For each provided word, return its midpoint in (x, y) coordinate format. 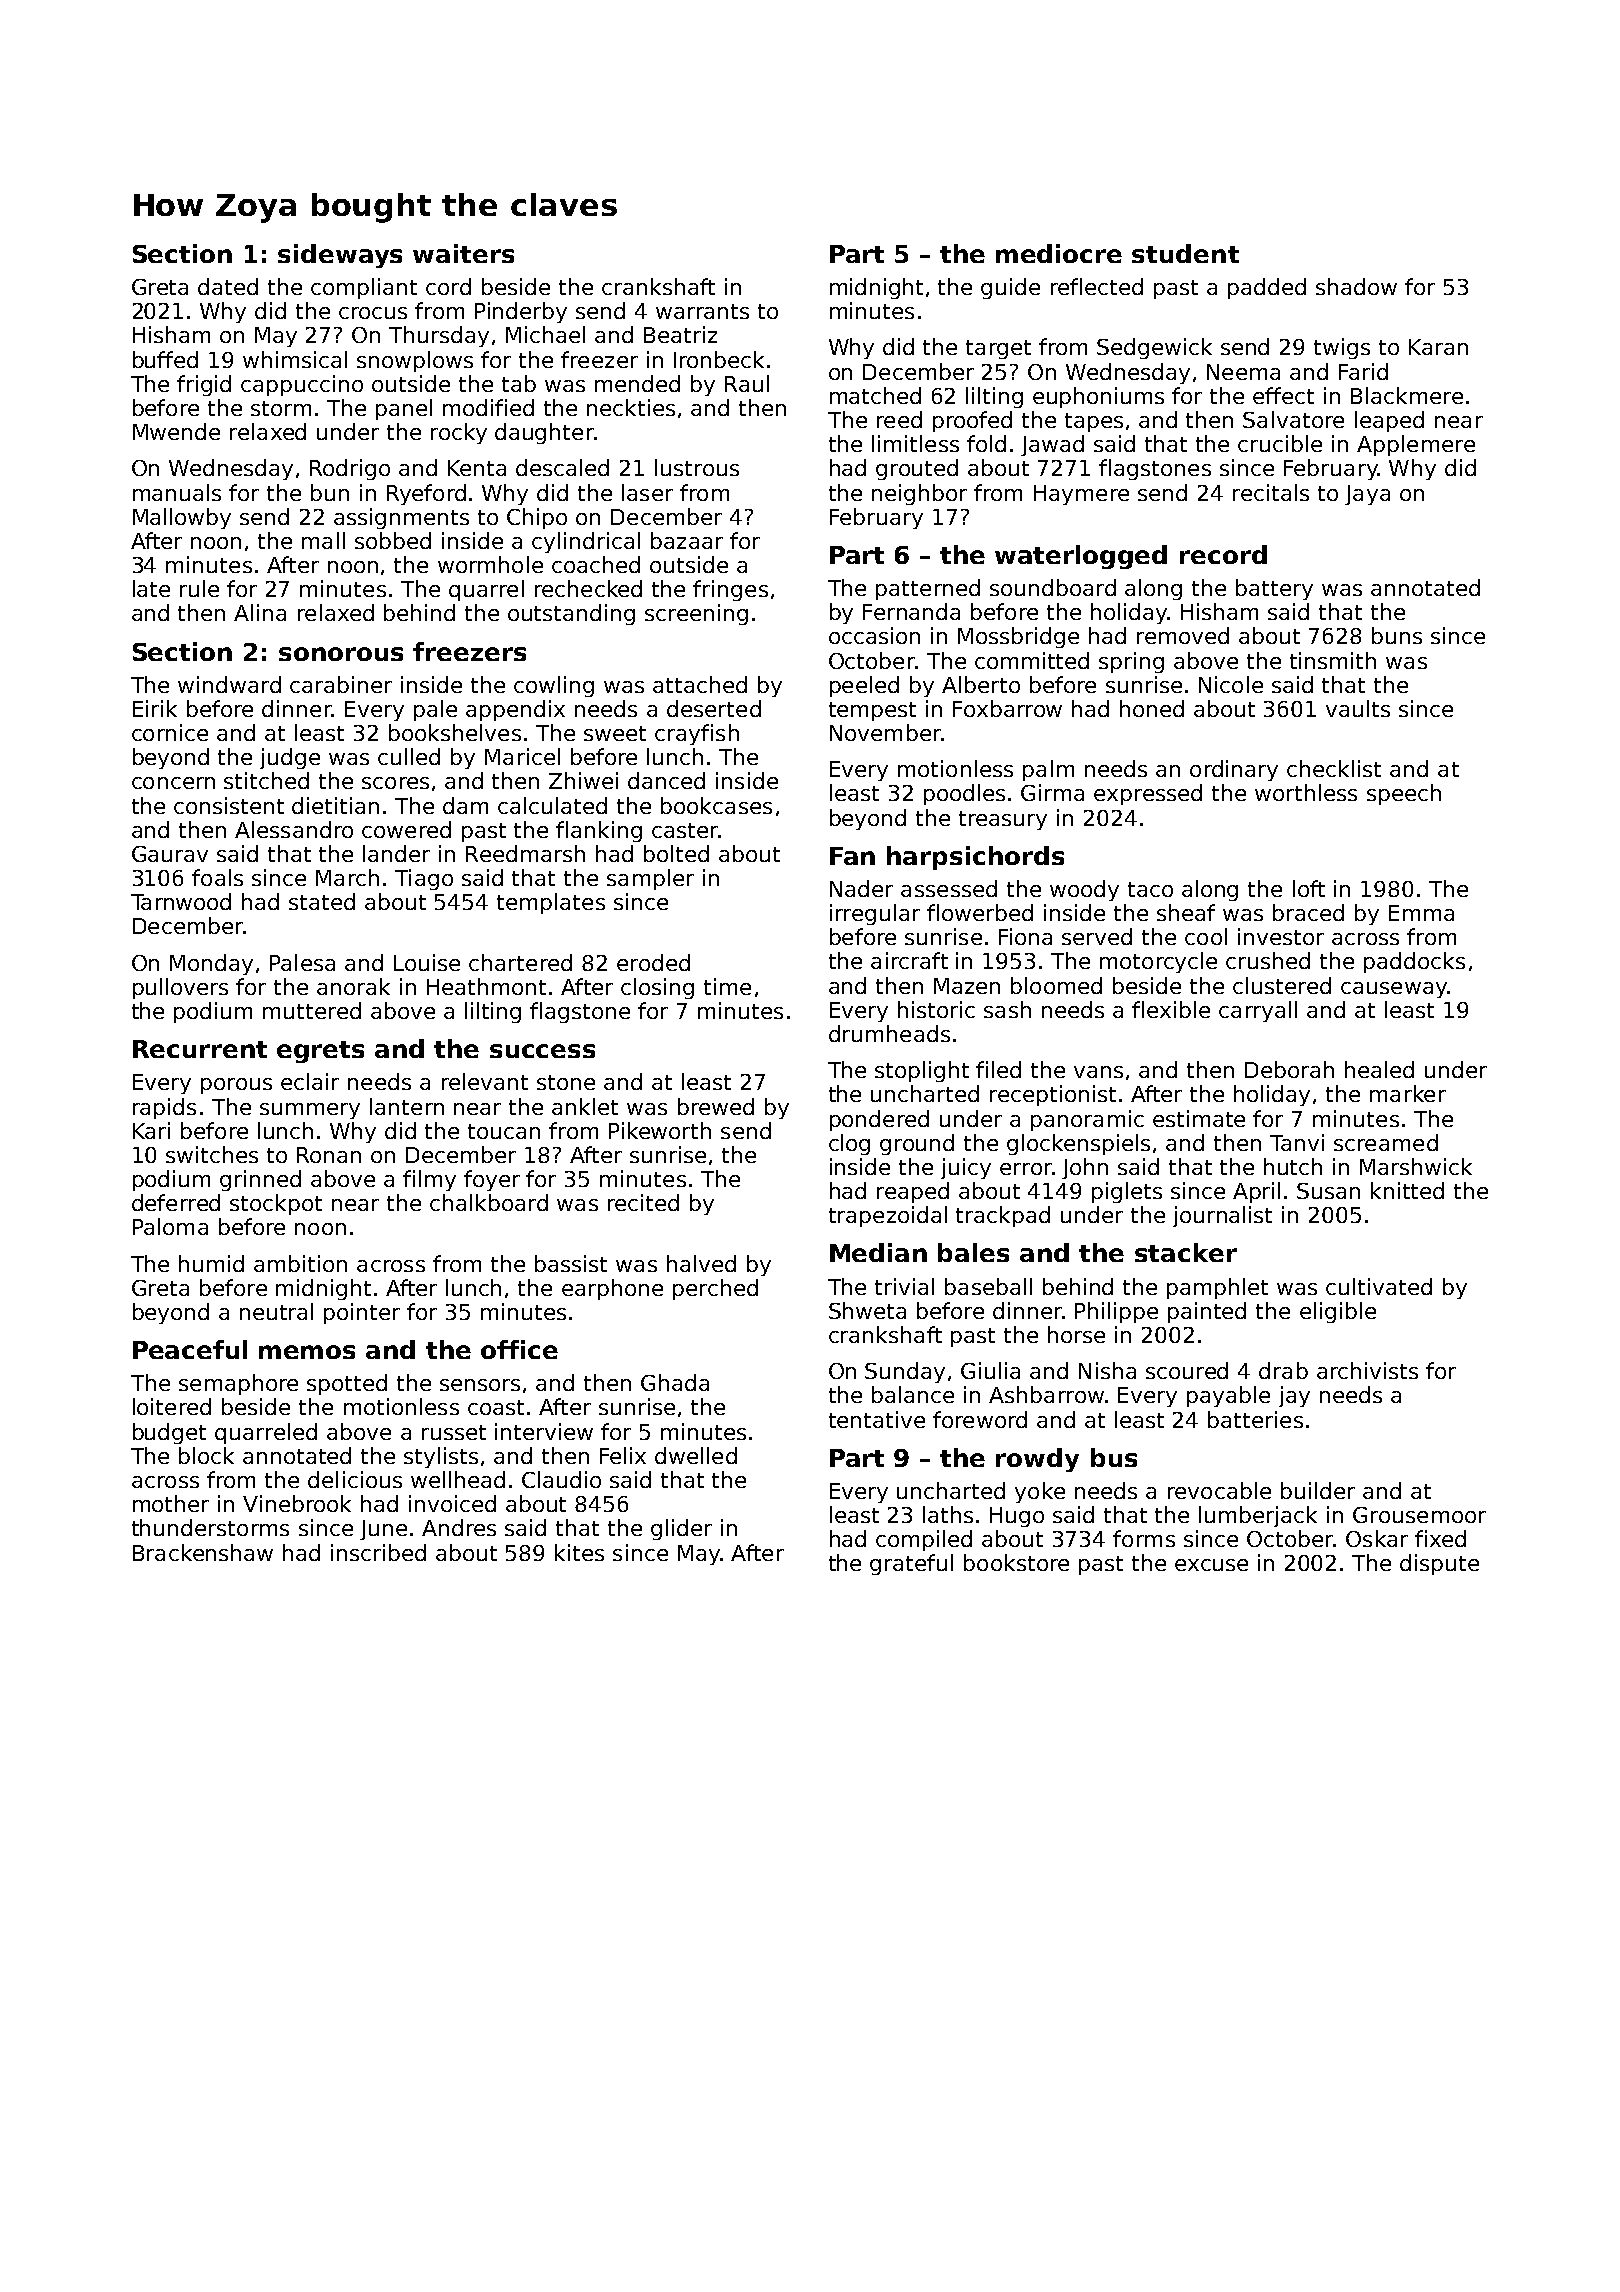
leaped (1389, 421)
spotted (347, 1384)
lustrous (697, 467)
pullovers (180, 988)
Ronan (329, 1155)
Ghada (675, 1382)
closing (657, 988)
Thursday (439, 336)
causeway (1394, 990)
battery (1274, 589)
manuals (177, 492)
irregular (875, 914)
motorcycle (1158, 962)
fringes (730, 590)
